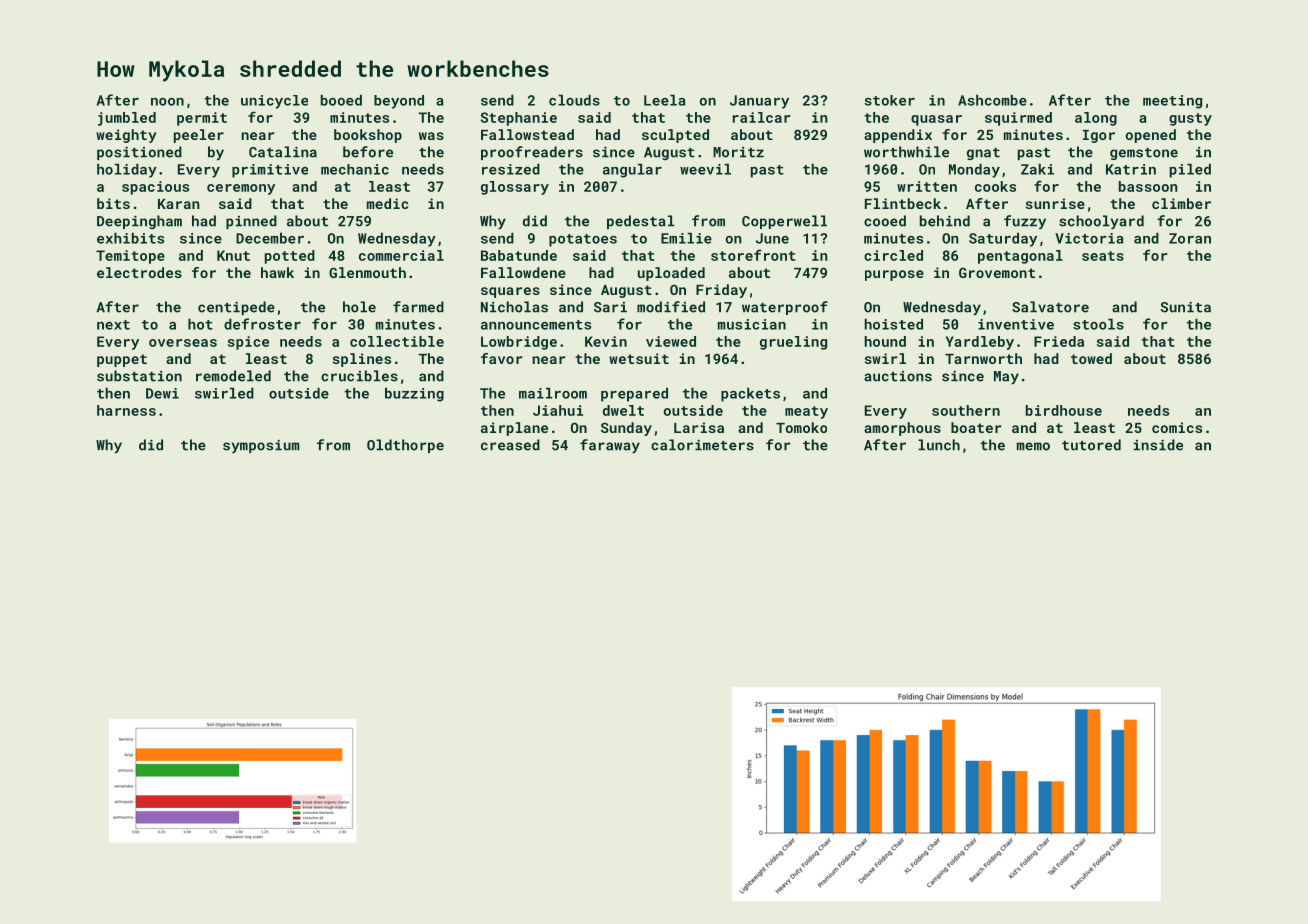  What do you see at coordinates (261, 446) in the screenshot?
I see `symposium` at bounding box center [261, 446].
